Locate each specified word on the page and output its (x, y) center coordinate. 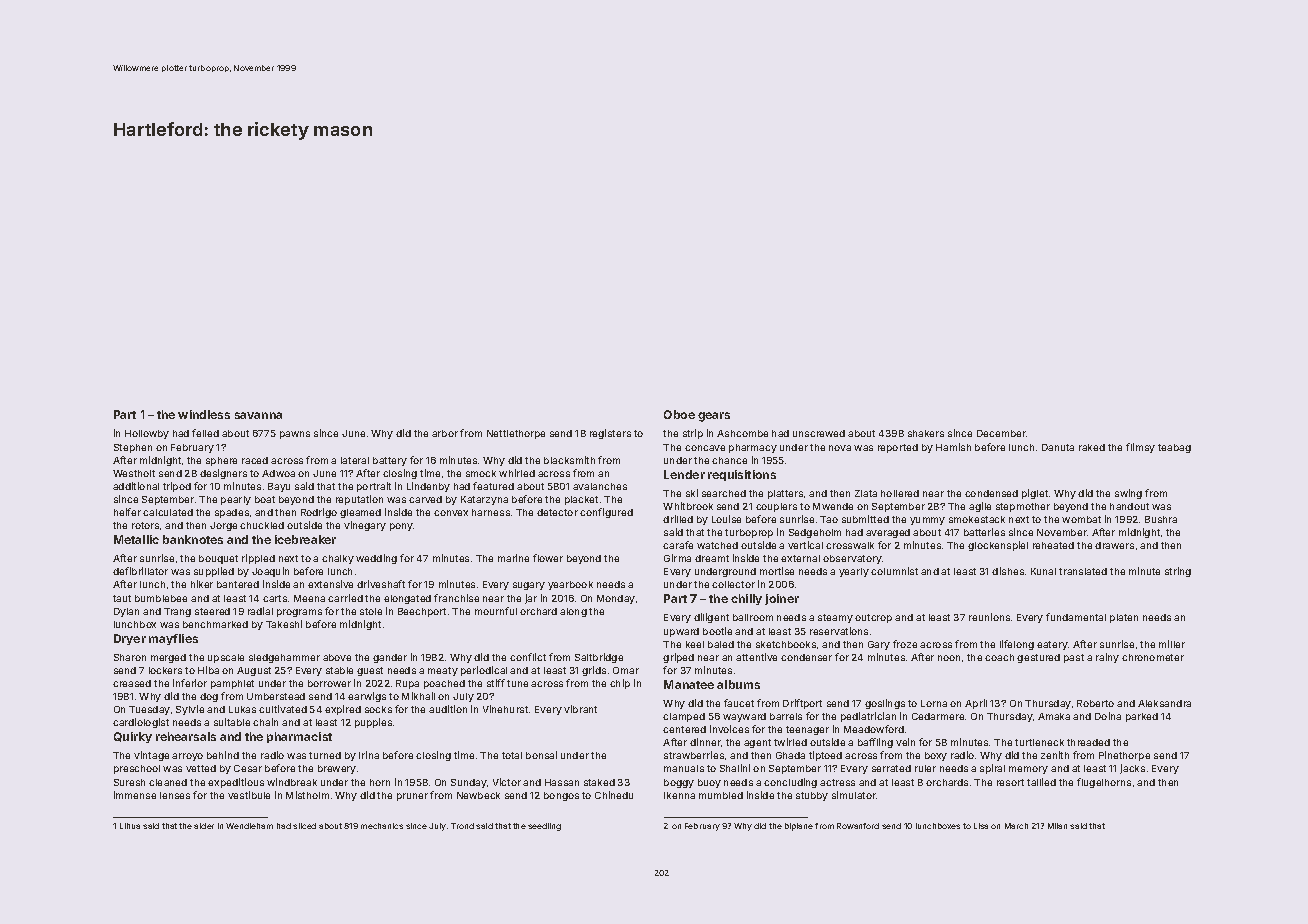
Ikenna (679, 795)
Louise (726, 519)
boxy (936, 756)
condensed (991, 493)
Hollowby (147, 434)
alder (204, 826)
